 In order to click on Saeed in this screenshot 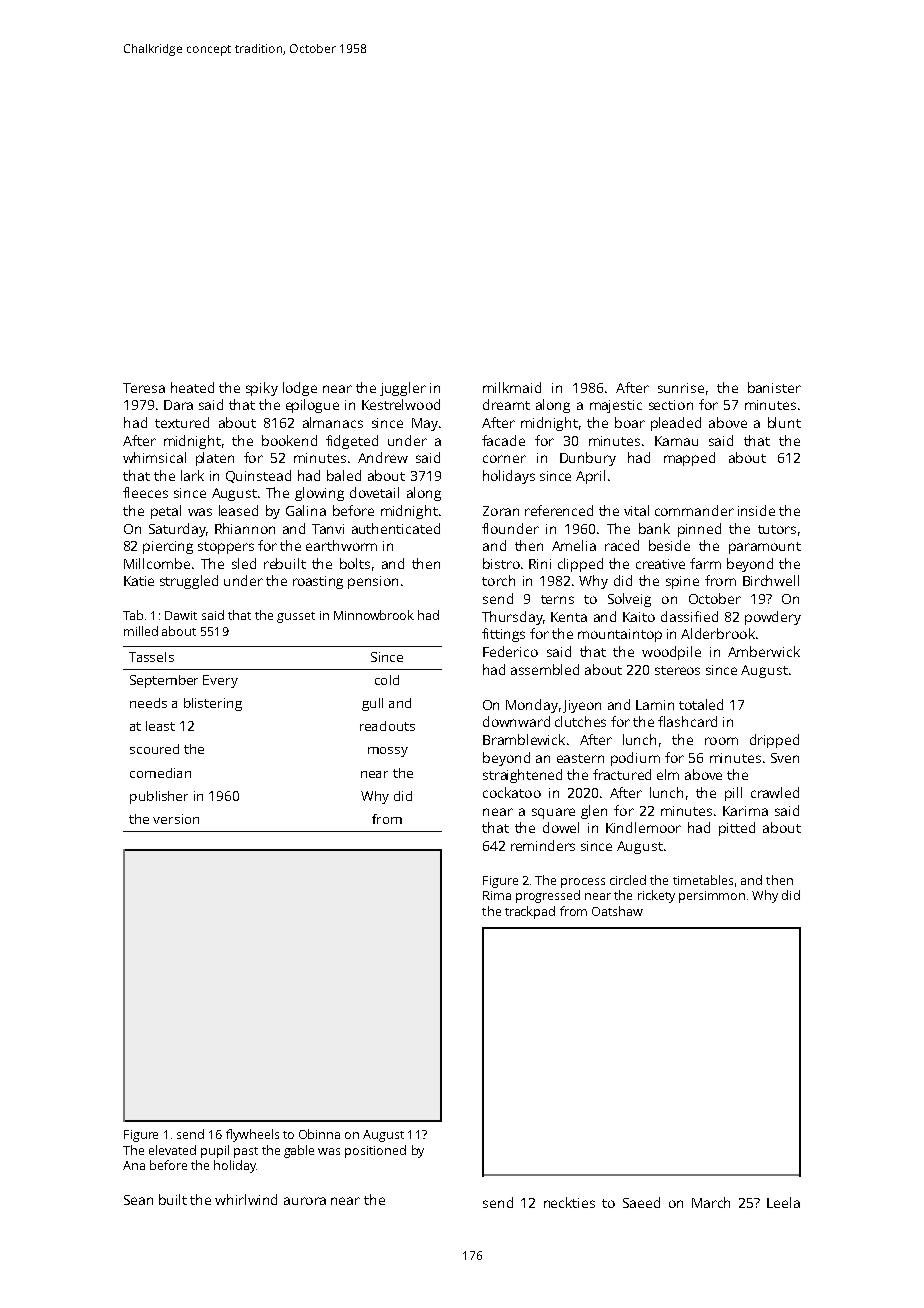, I will do `click(641, 1202)`.
